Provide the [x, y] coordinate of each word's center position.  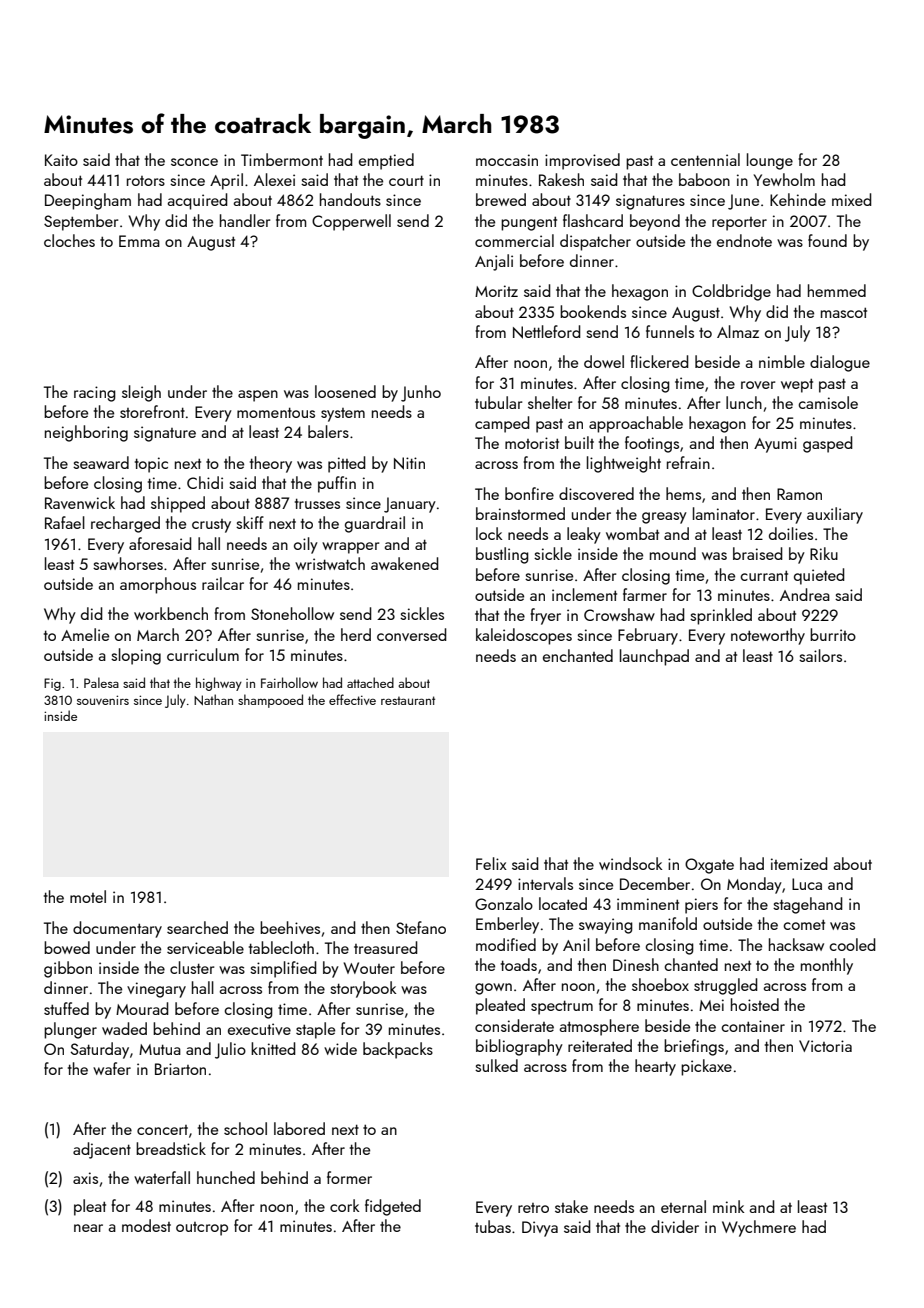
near [88, 1228]
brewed [501, 199]
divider [675, 1226]
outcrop [202, 1229]
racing [95, 394]
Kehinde [798, 199]
